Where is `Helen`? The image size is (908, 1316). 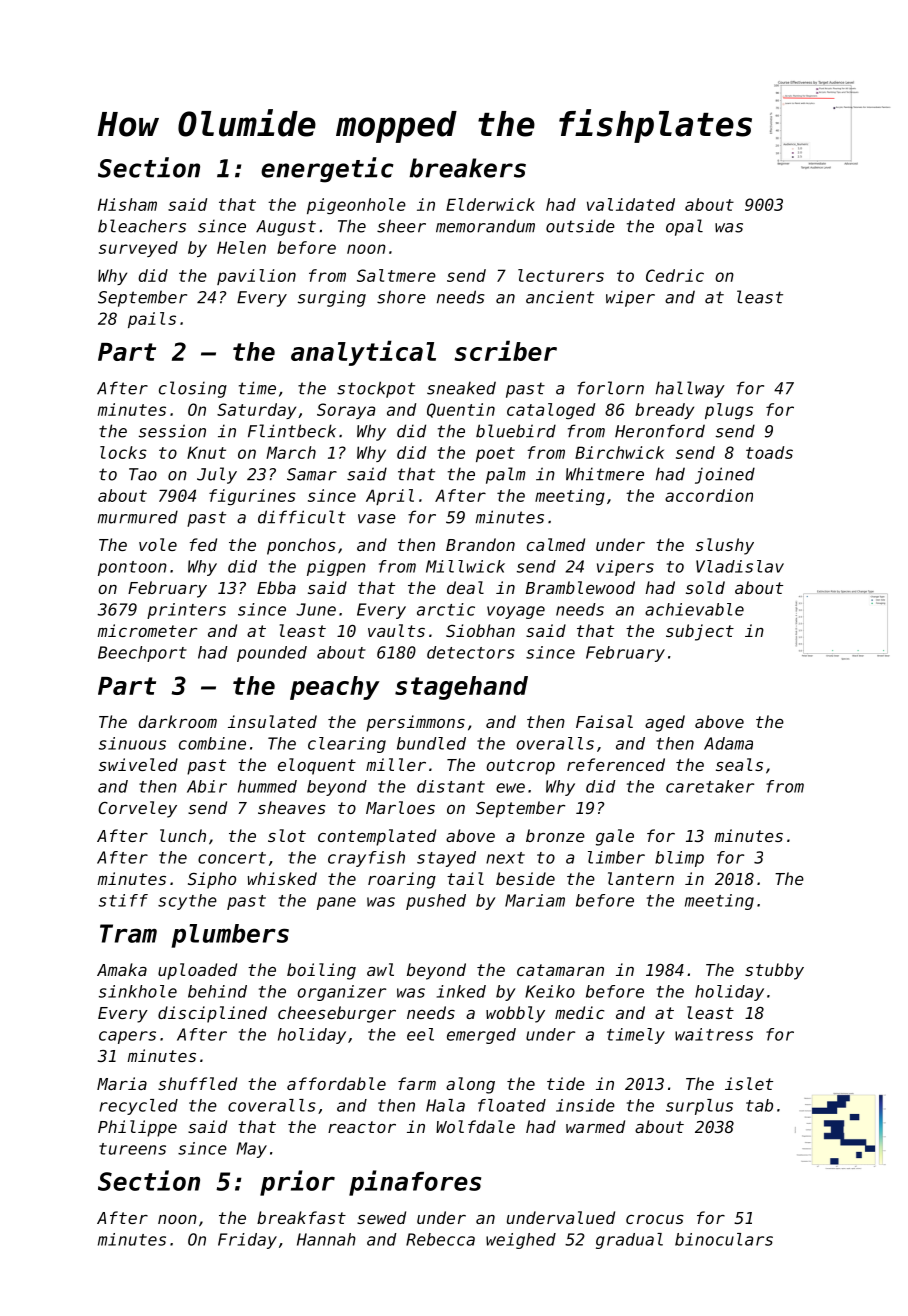 Helen is located at coordinates (241, 247).
